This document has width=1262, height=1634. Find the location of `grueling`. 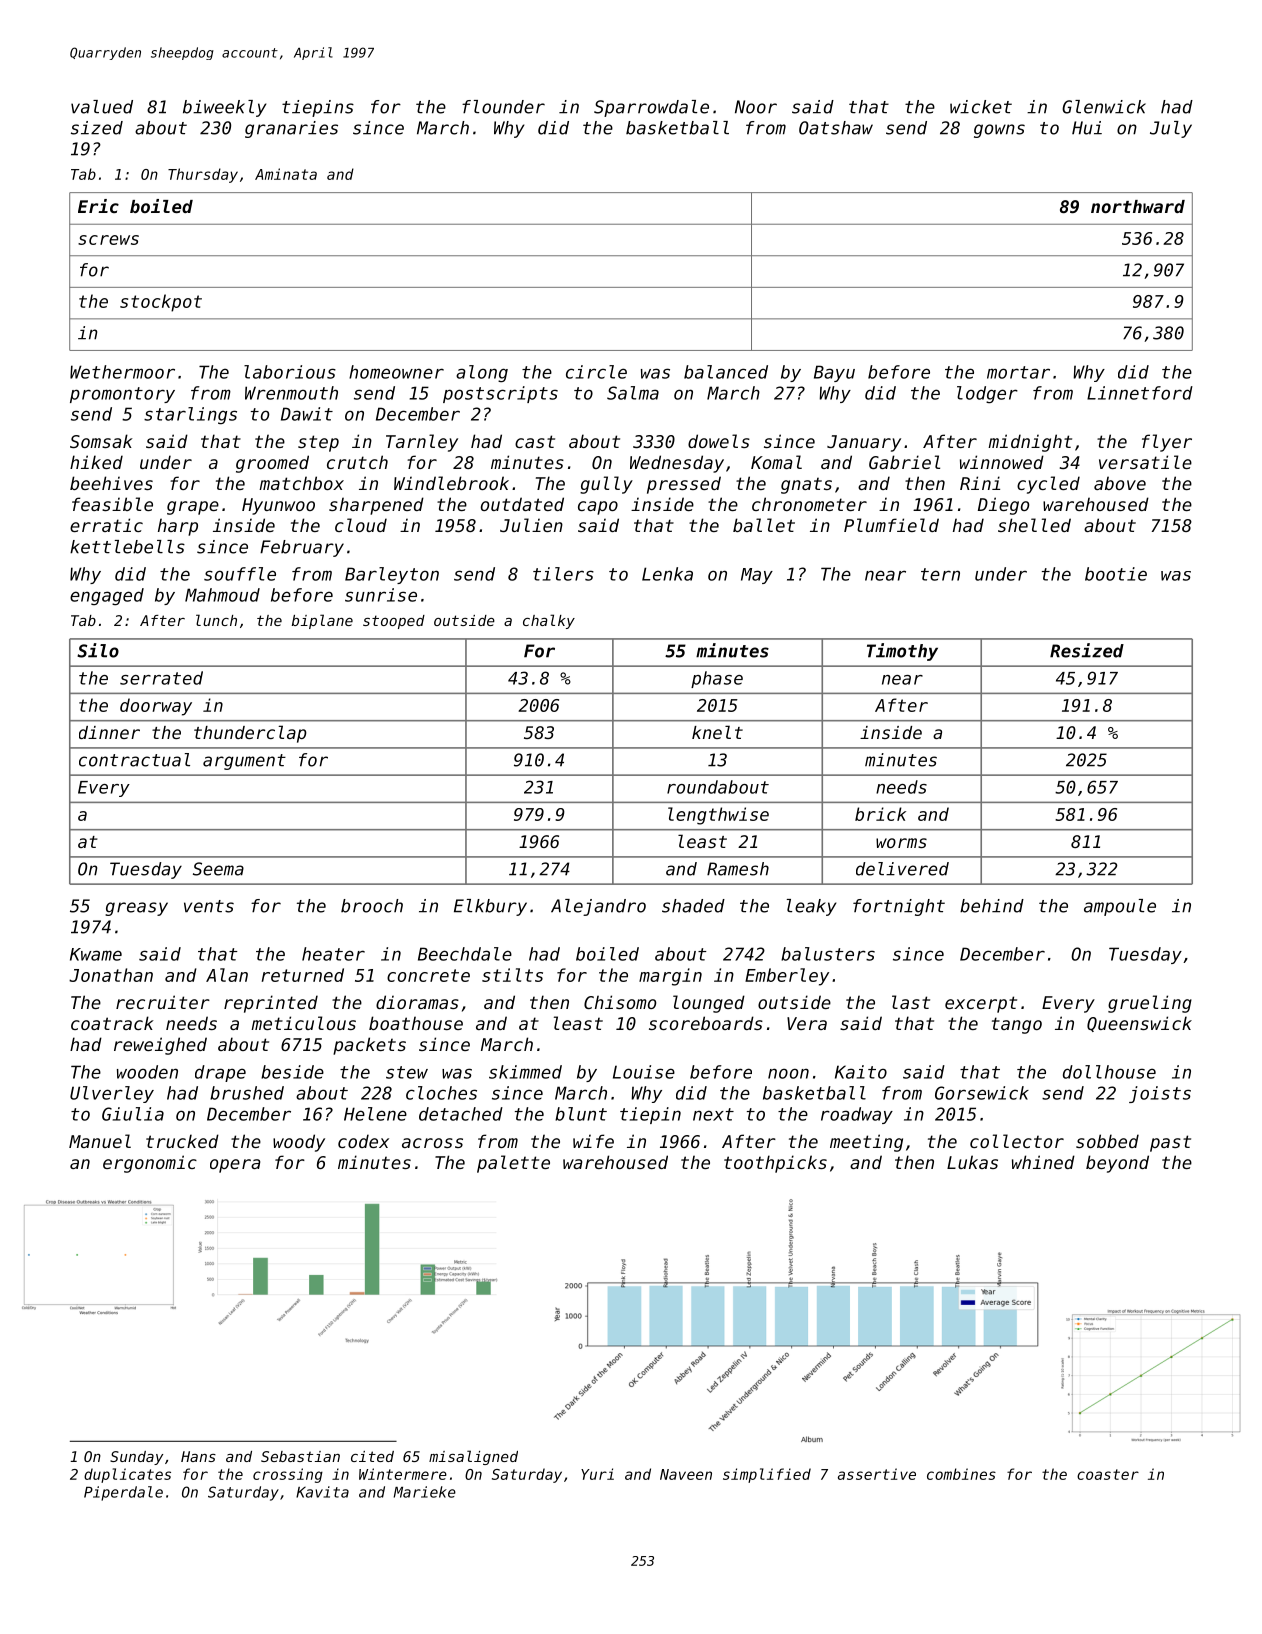

grueling is located at coordinates (1150, 1004).
